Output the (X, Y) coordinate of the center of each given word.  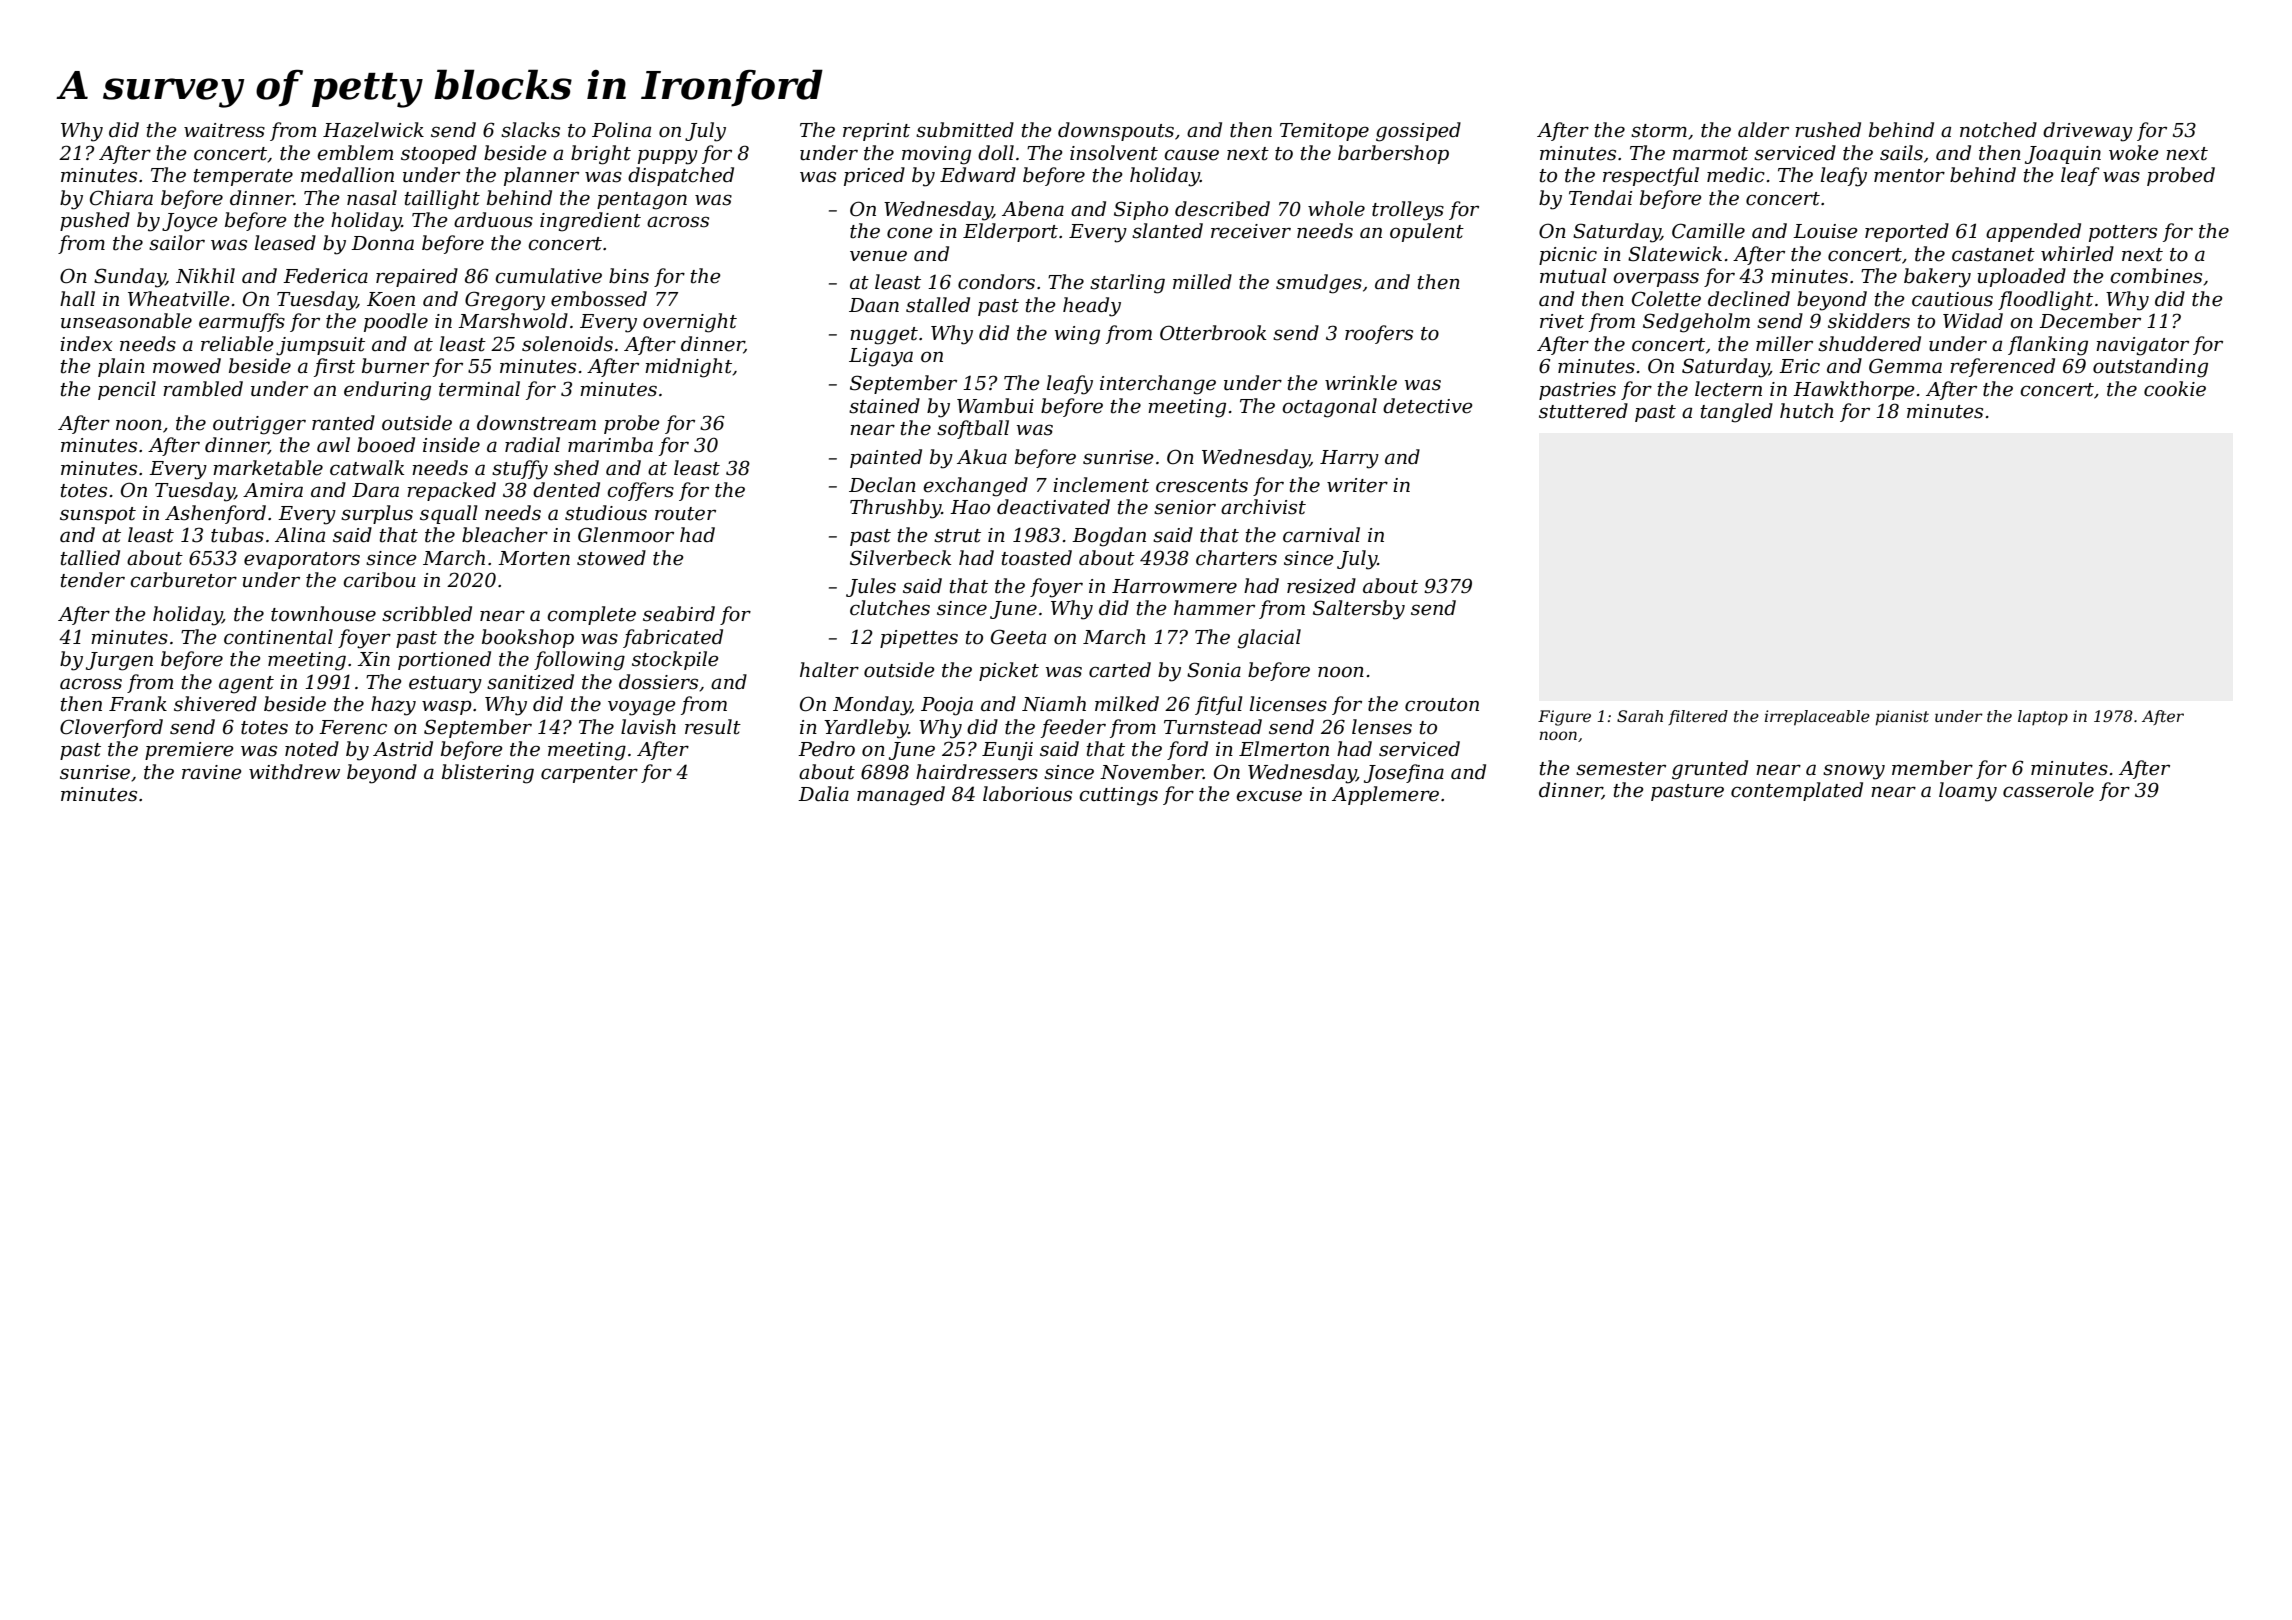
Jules (871, 587)
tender (92, 580)
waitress (224, 130)
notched (1998, 130)
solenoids (567, 344)
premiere (189, 751)
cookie (2175, 389)
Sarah (1640, 716)
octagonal (1329, 408)
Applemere (1385, 795)
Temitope (1324, 132)
